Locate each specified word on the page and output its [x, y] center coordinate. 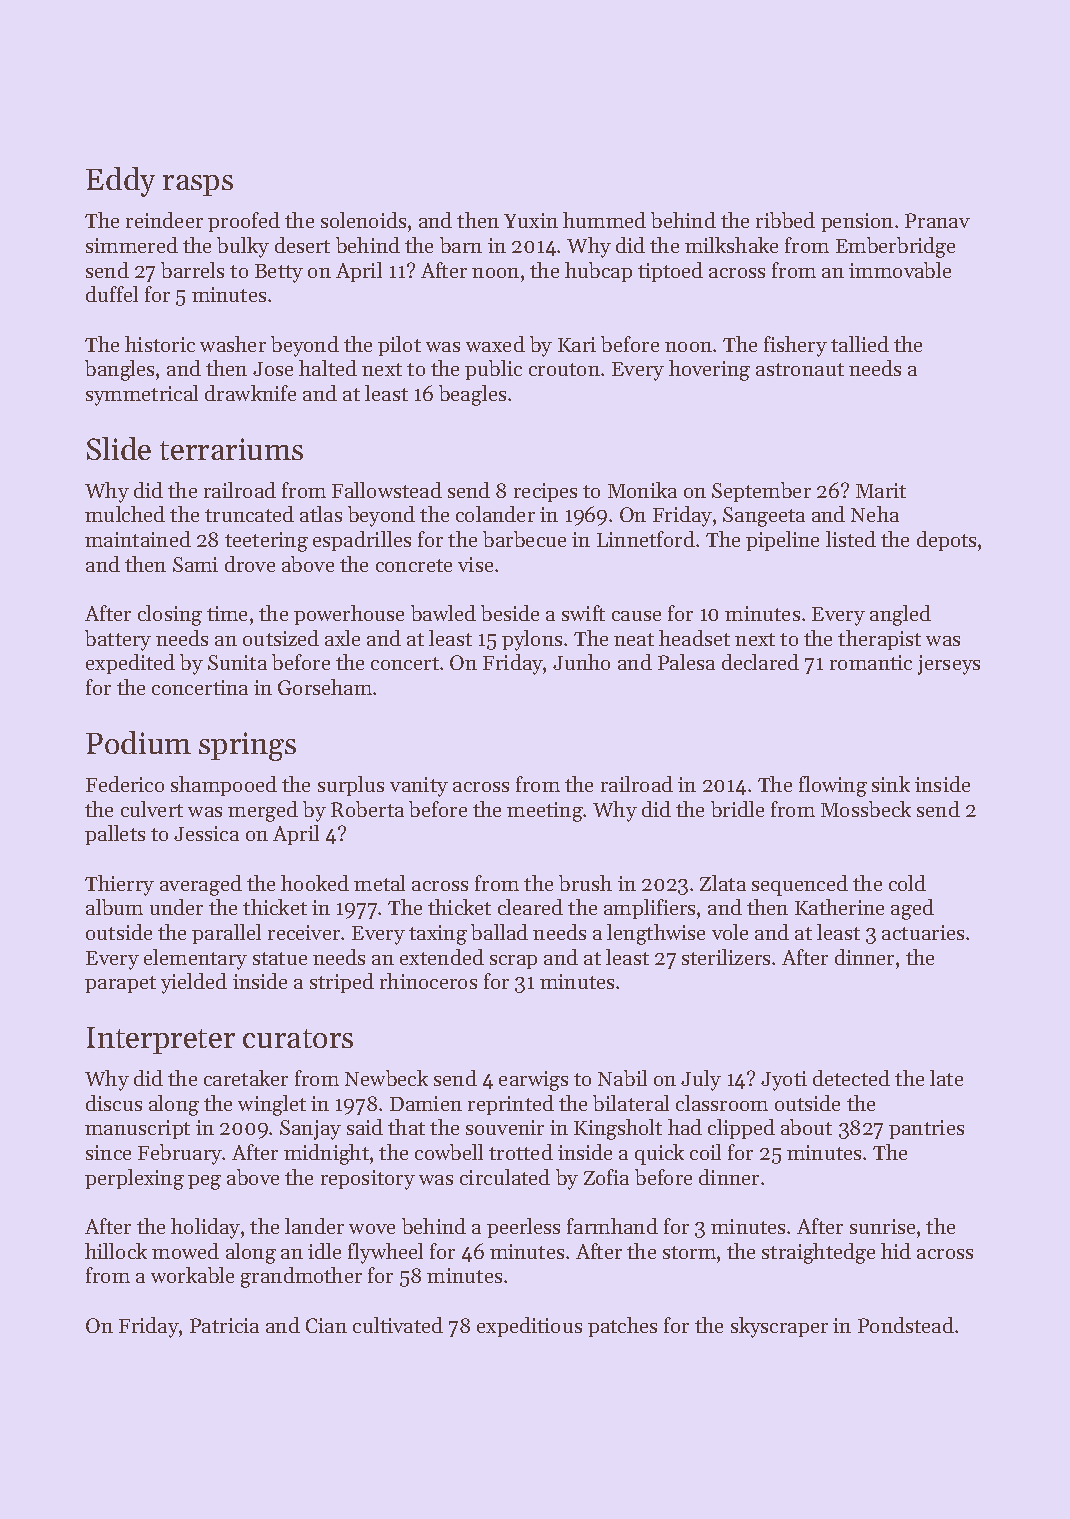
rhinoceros [428, 981]
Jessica [206, 833]
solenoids [363, 220]
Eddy [120, 182]
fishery [795, 346]
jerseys [949, 665]
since [108, 1152]
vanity [419, 787]
